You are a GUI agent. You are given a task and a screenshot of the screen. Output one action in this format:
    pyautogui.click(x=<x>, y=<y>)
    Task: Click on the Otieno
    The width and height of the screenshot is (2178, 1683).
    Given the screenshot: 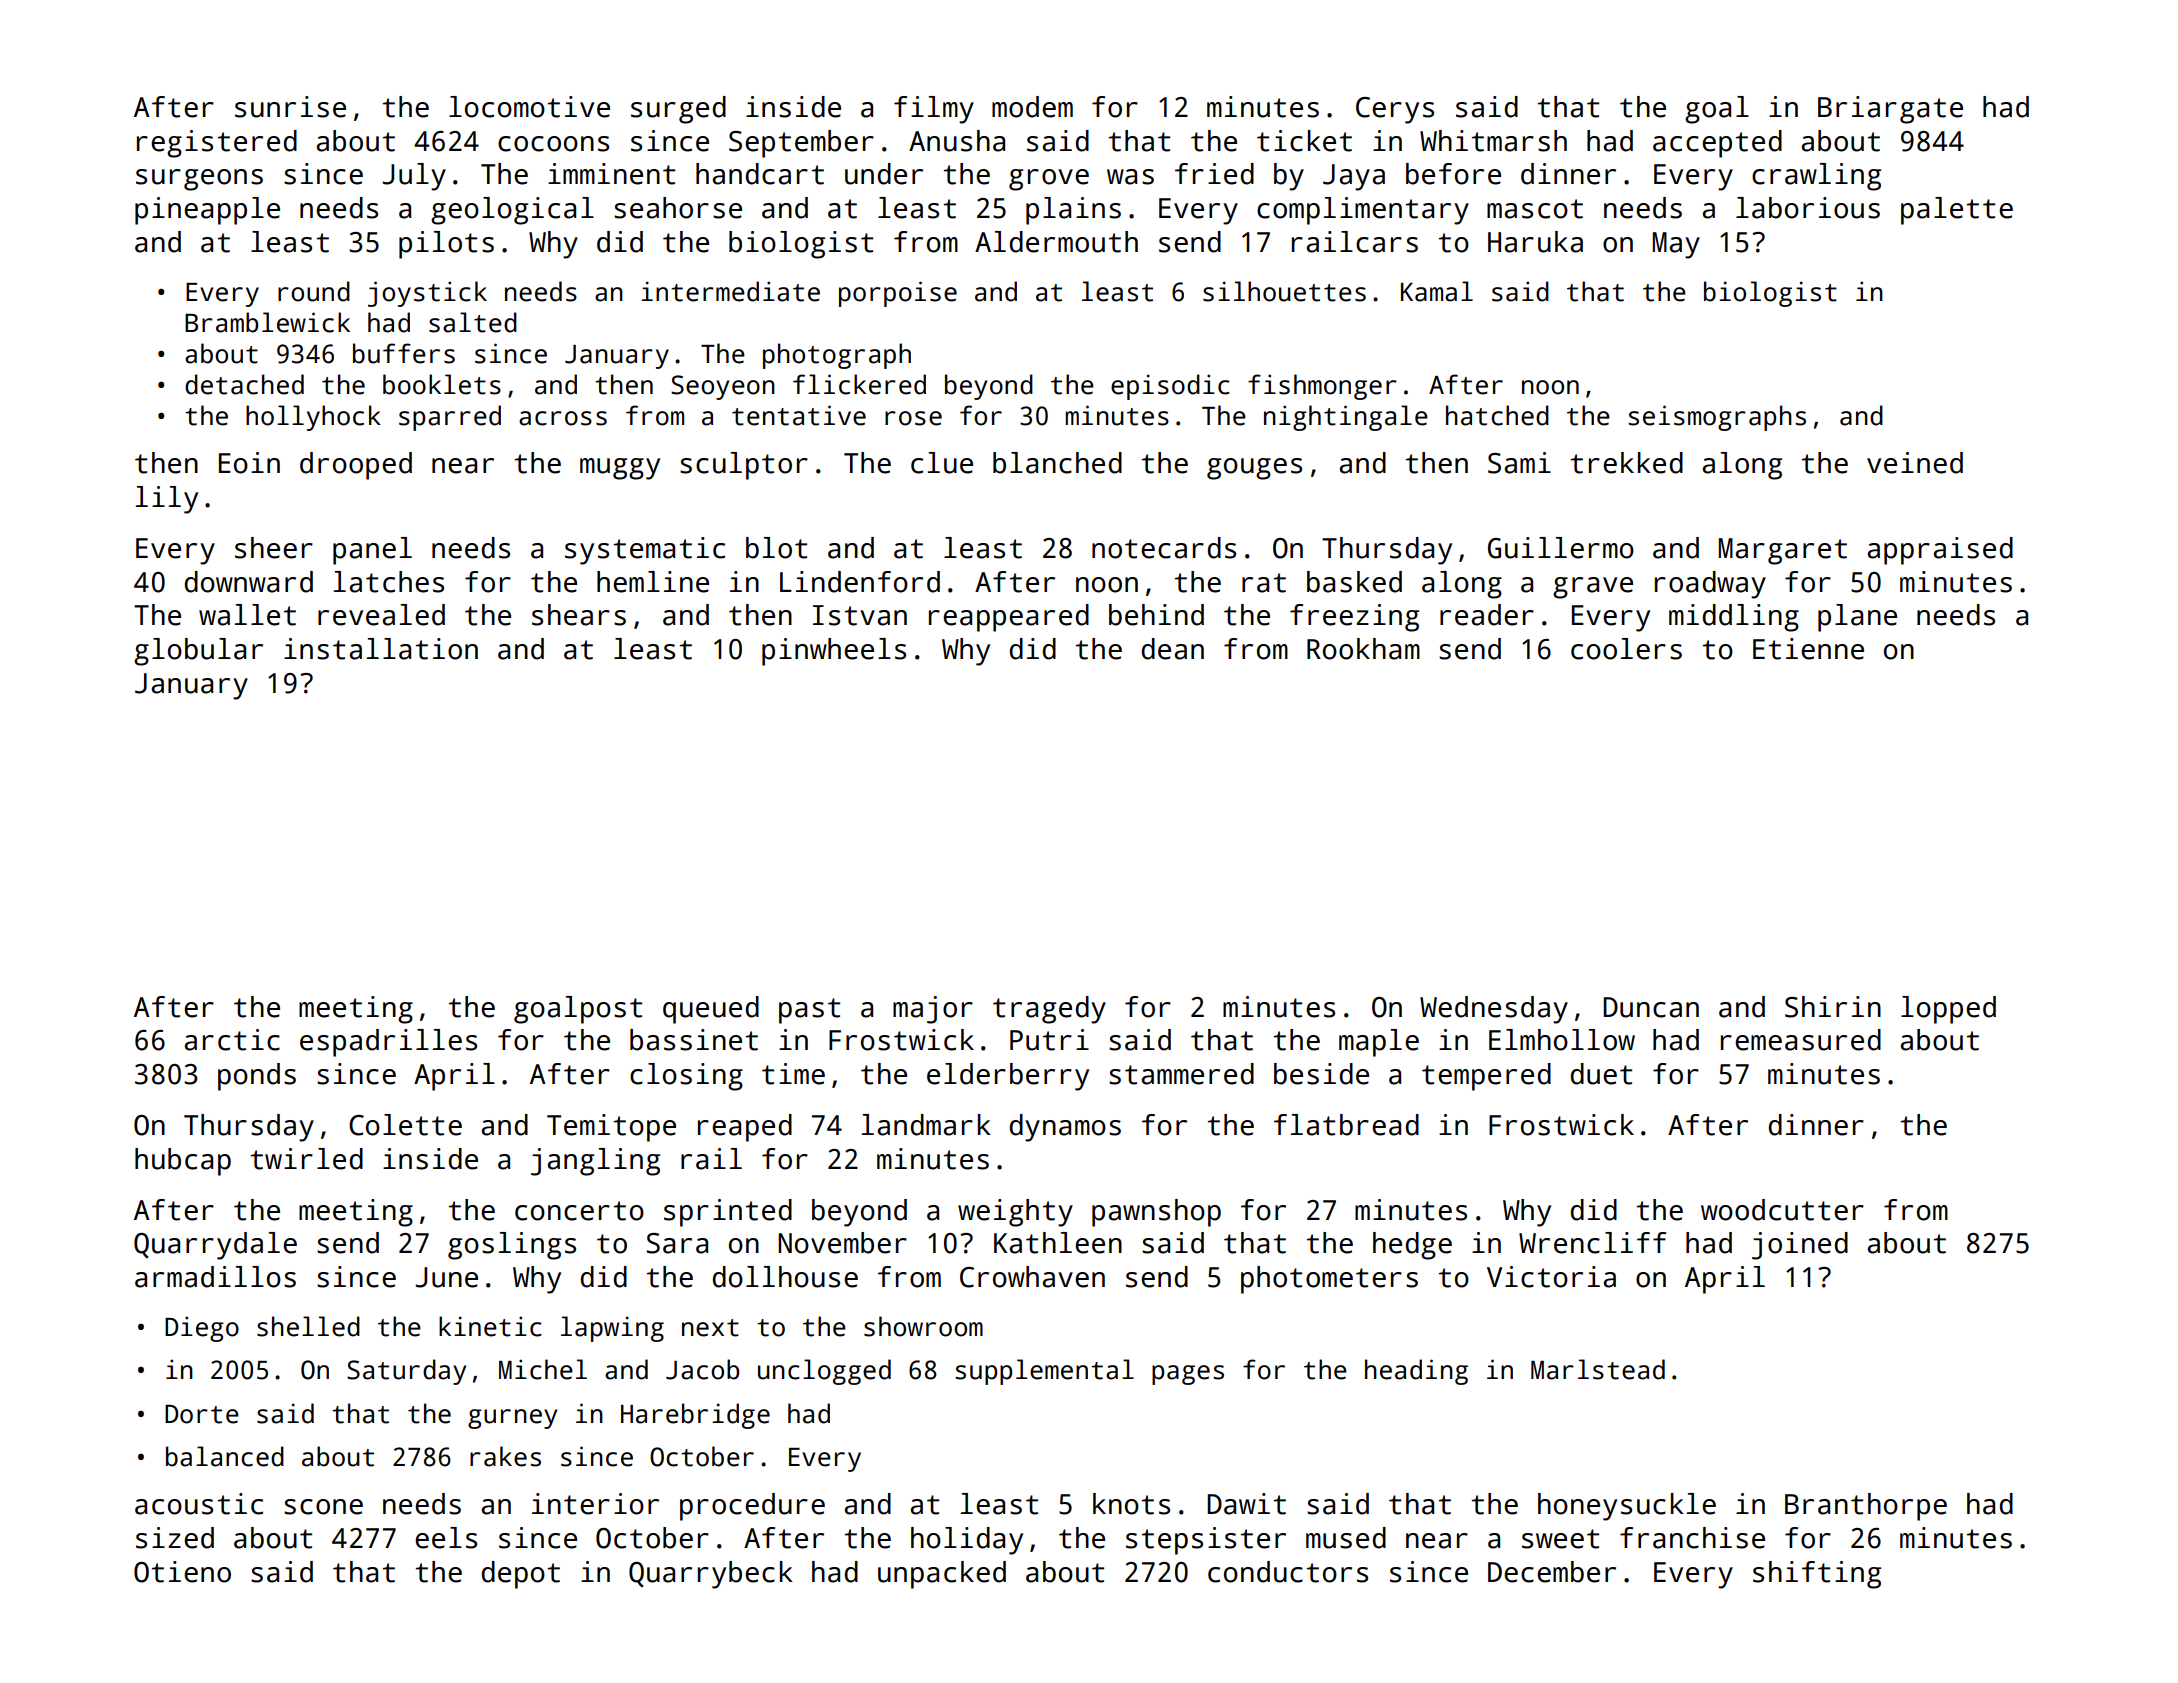 What is the action you would take?
    pyautogui.click(x=182, y=1572)
